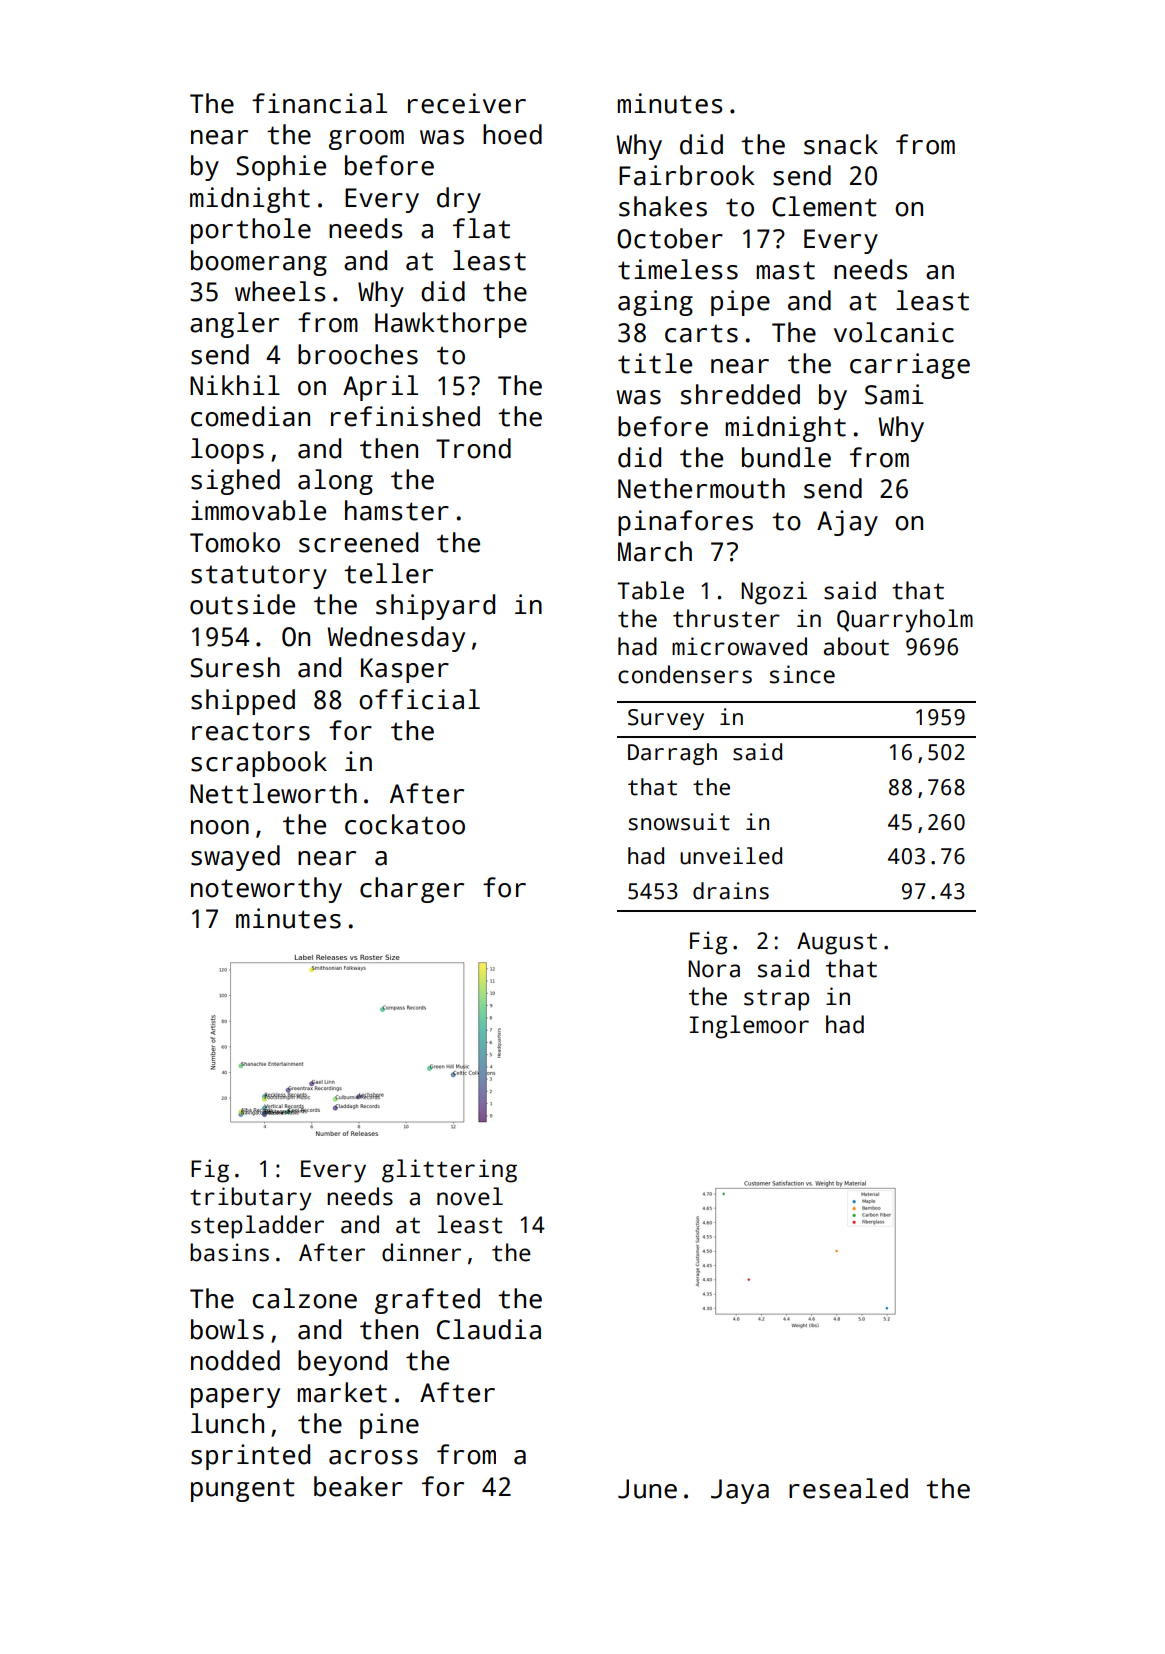 The height and width of the screenshot is (1654, 1165). What do you see at coordinates (251, 1199) in the screenshot?
I see `tributary` at bounding box center [251, 1199].
